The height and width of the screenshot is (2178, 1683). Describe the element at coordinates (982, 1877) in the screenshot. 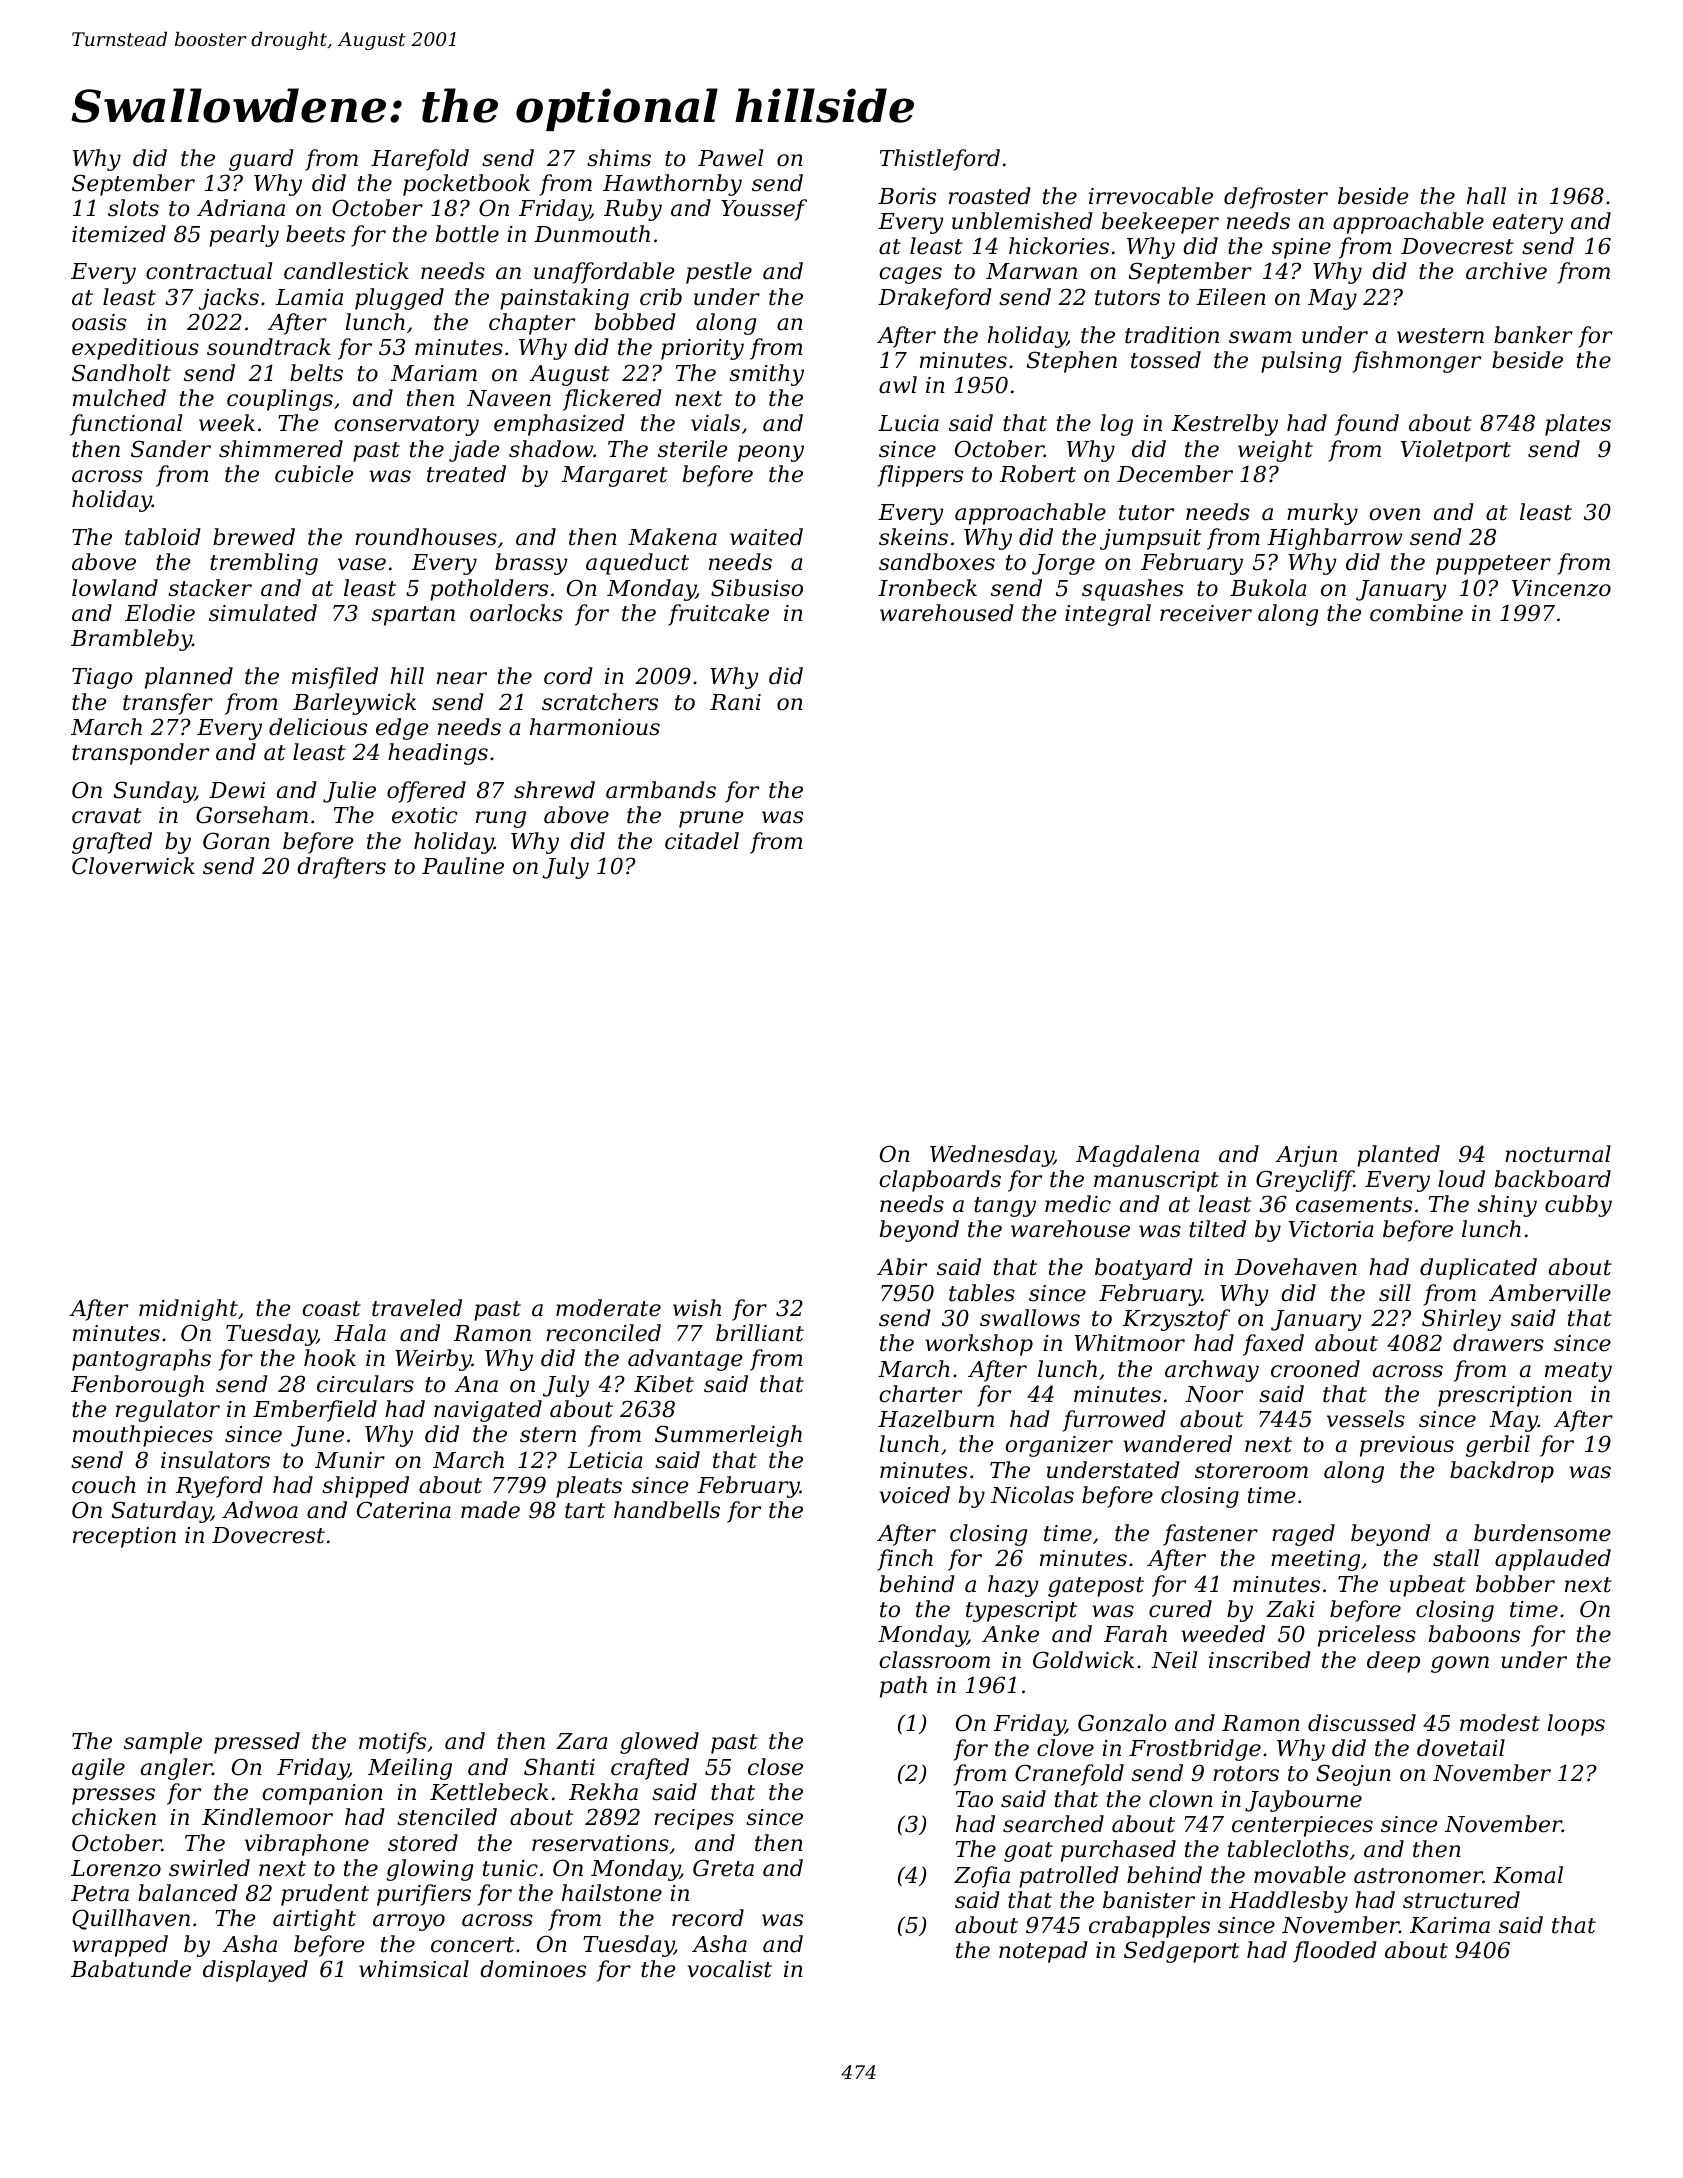

I see `Zofia` at that location.
